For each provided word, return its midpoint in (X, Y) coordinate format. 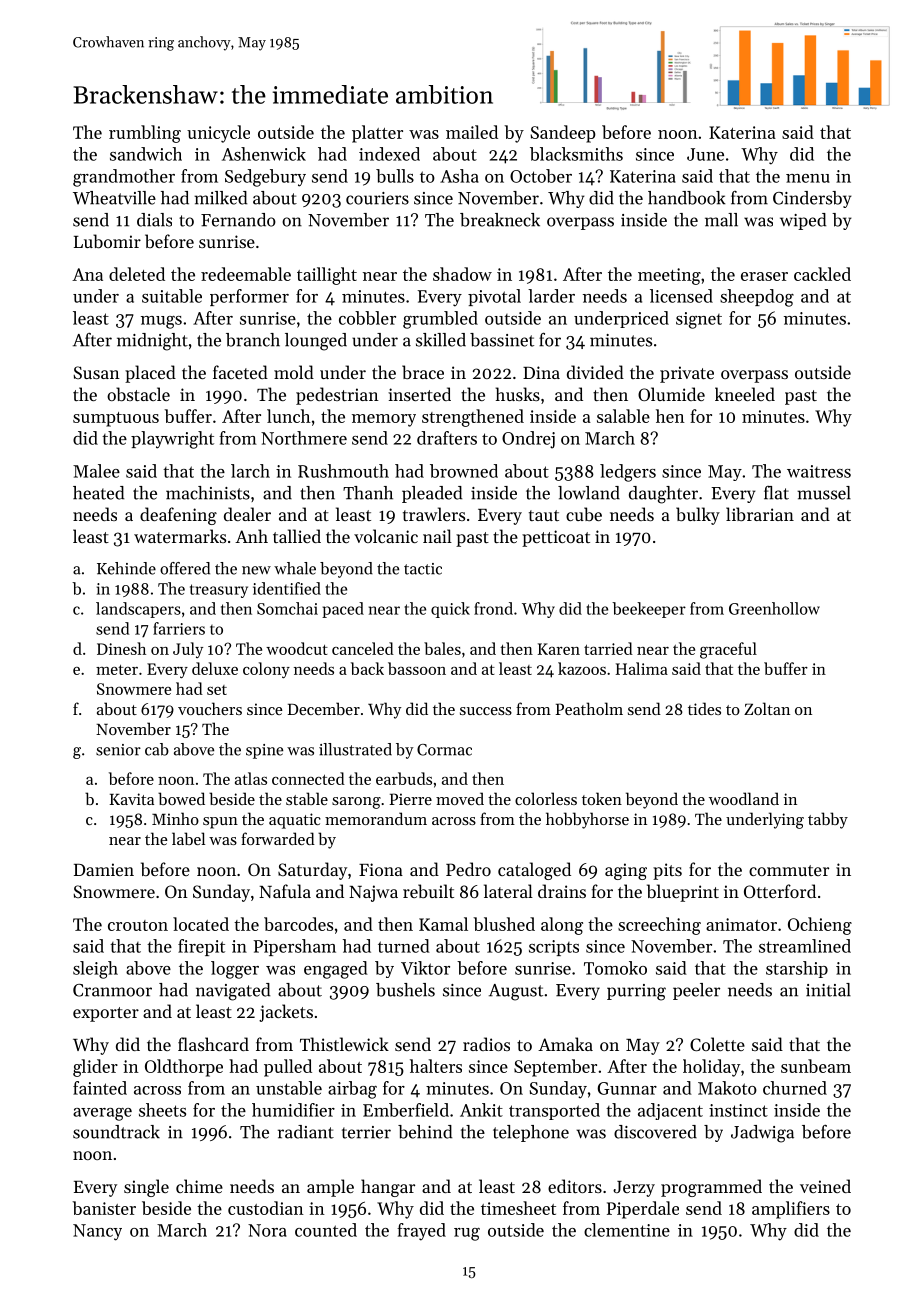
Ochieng (820, 926)
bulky (698, 516)
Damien (104, 869)
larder (551, 296)
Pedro (468, 869)
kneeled (745, 394)
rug (467, 1234)
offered (185, 568)
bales (442, 648)
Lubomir (107, 241)
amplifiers (791, 1210)
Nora (267, 1230)
